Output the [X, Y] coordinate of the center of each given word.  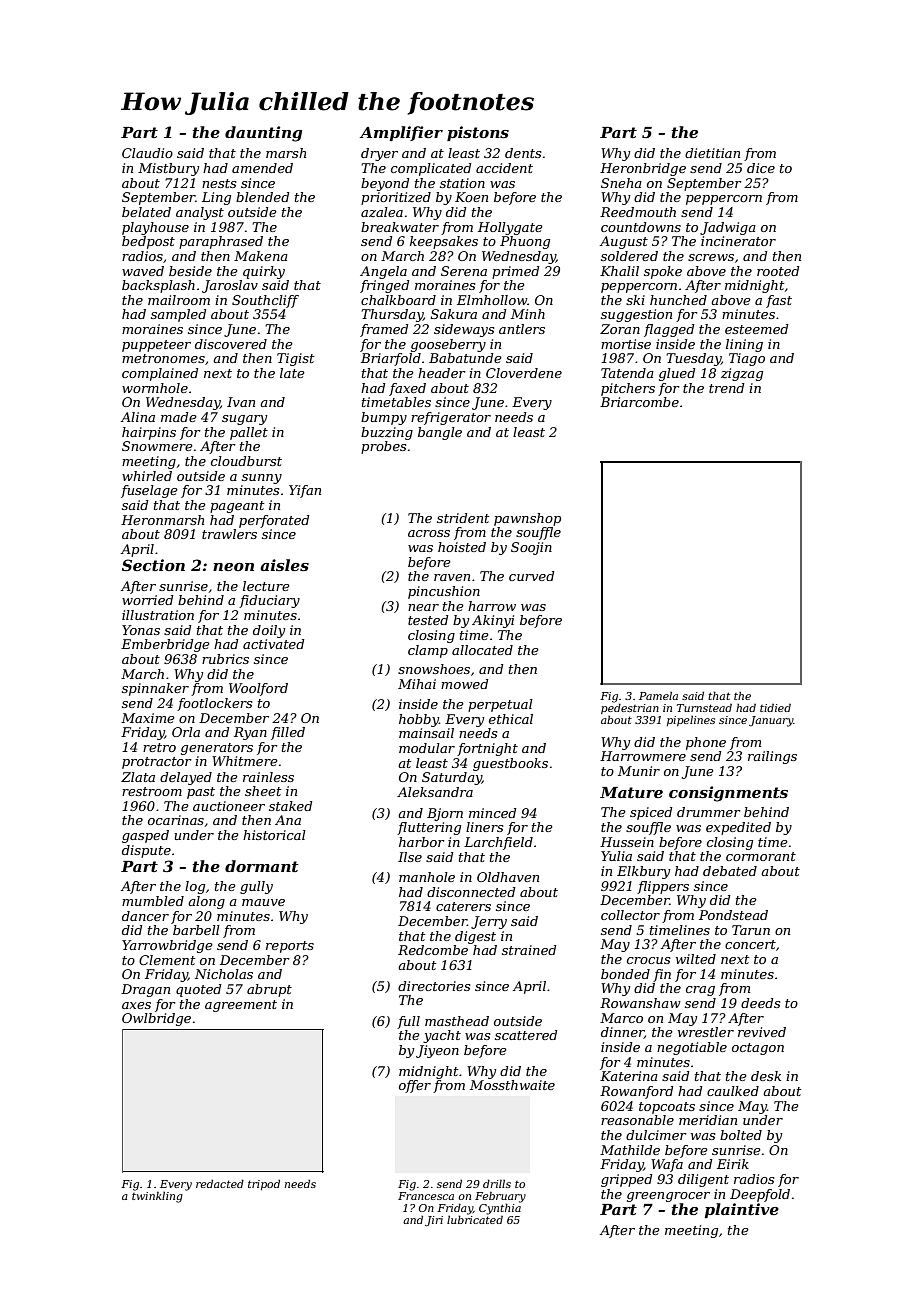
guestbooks [510, 764]
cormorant [761, 856]
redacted [220, 1183]
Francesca [426, 1196]
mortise [626, 344]
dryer [379, 154]
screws [711, 257]
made [179, 417]
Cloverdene [524, 373]
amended [262, 168]
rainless [268, 777]
